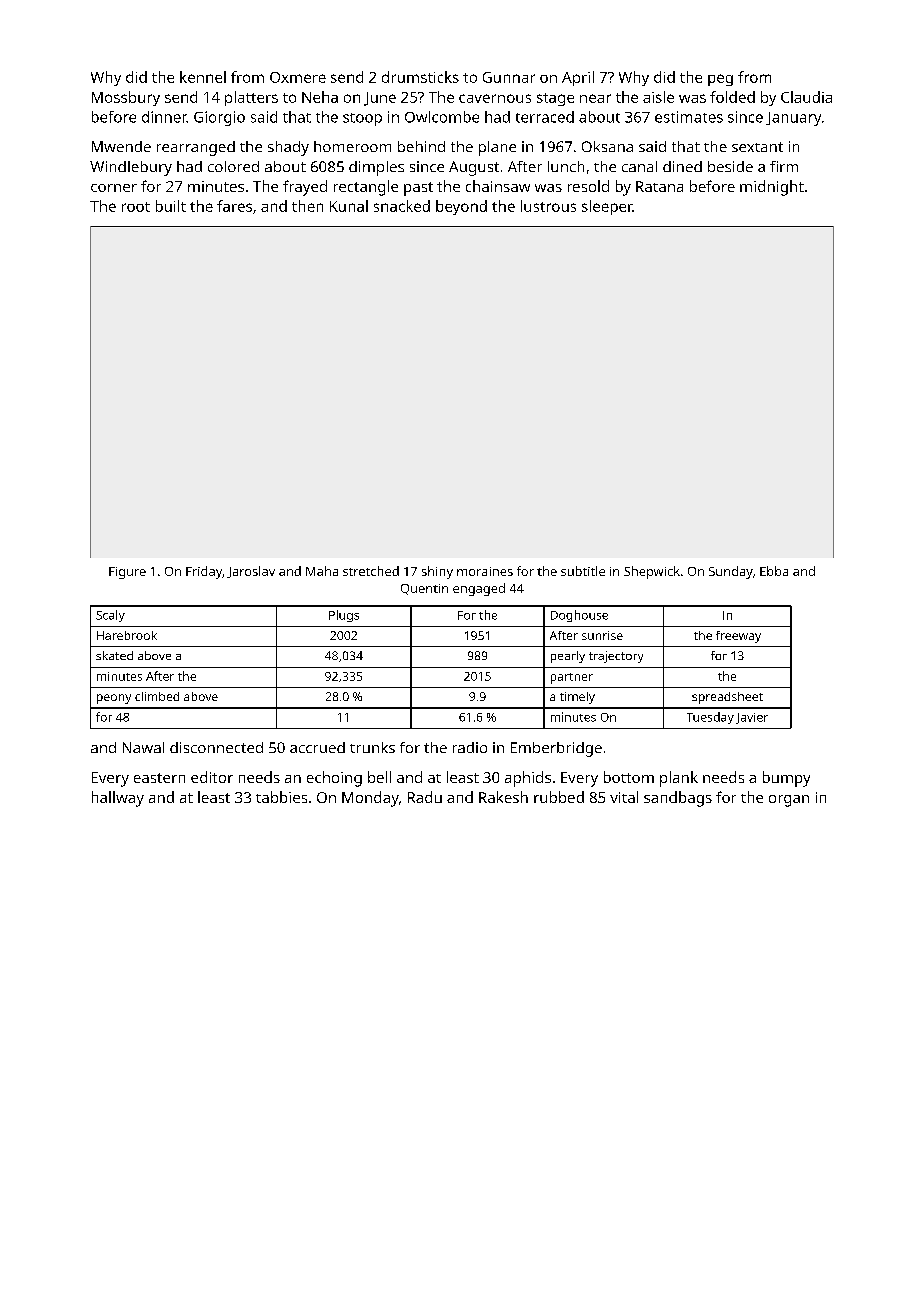 The width and height of the image is (924, 1308). I want to click on kennel, so click(203, 77).
